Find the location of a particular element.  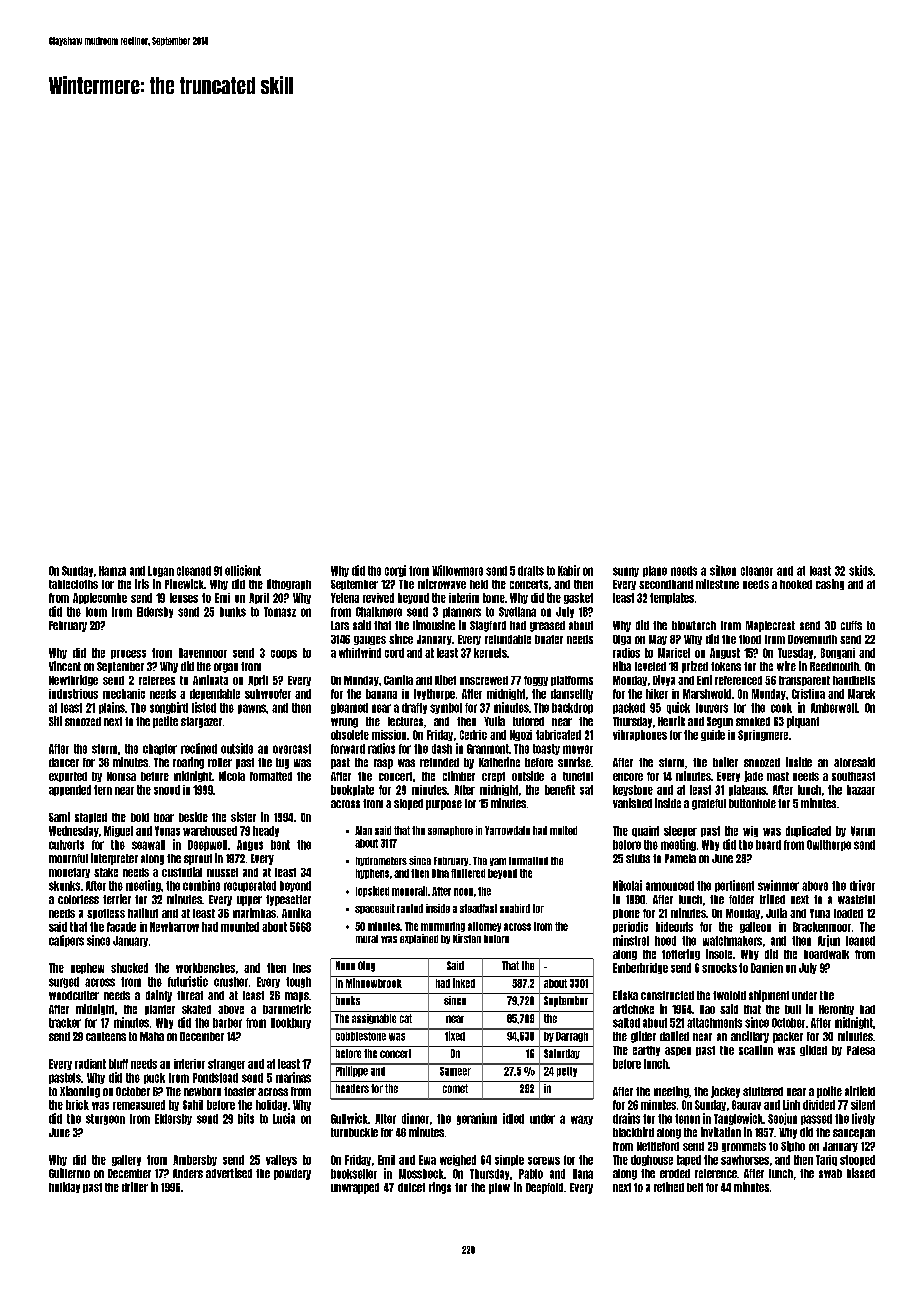

fabricated is located at coordinates (558, 735).
